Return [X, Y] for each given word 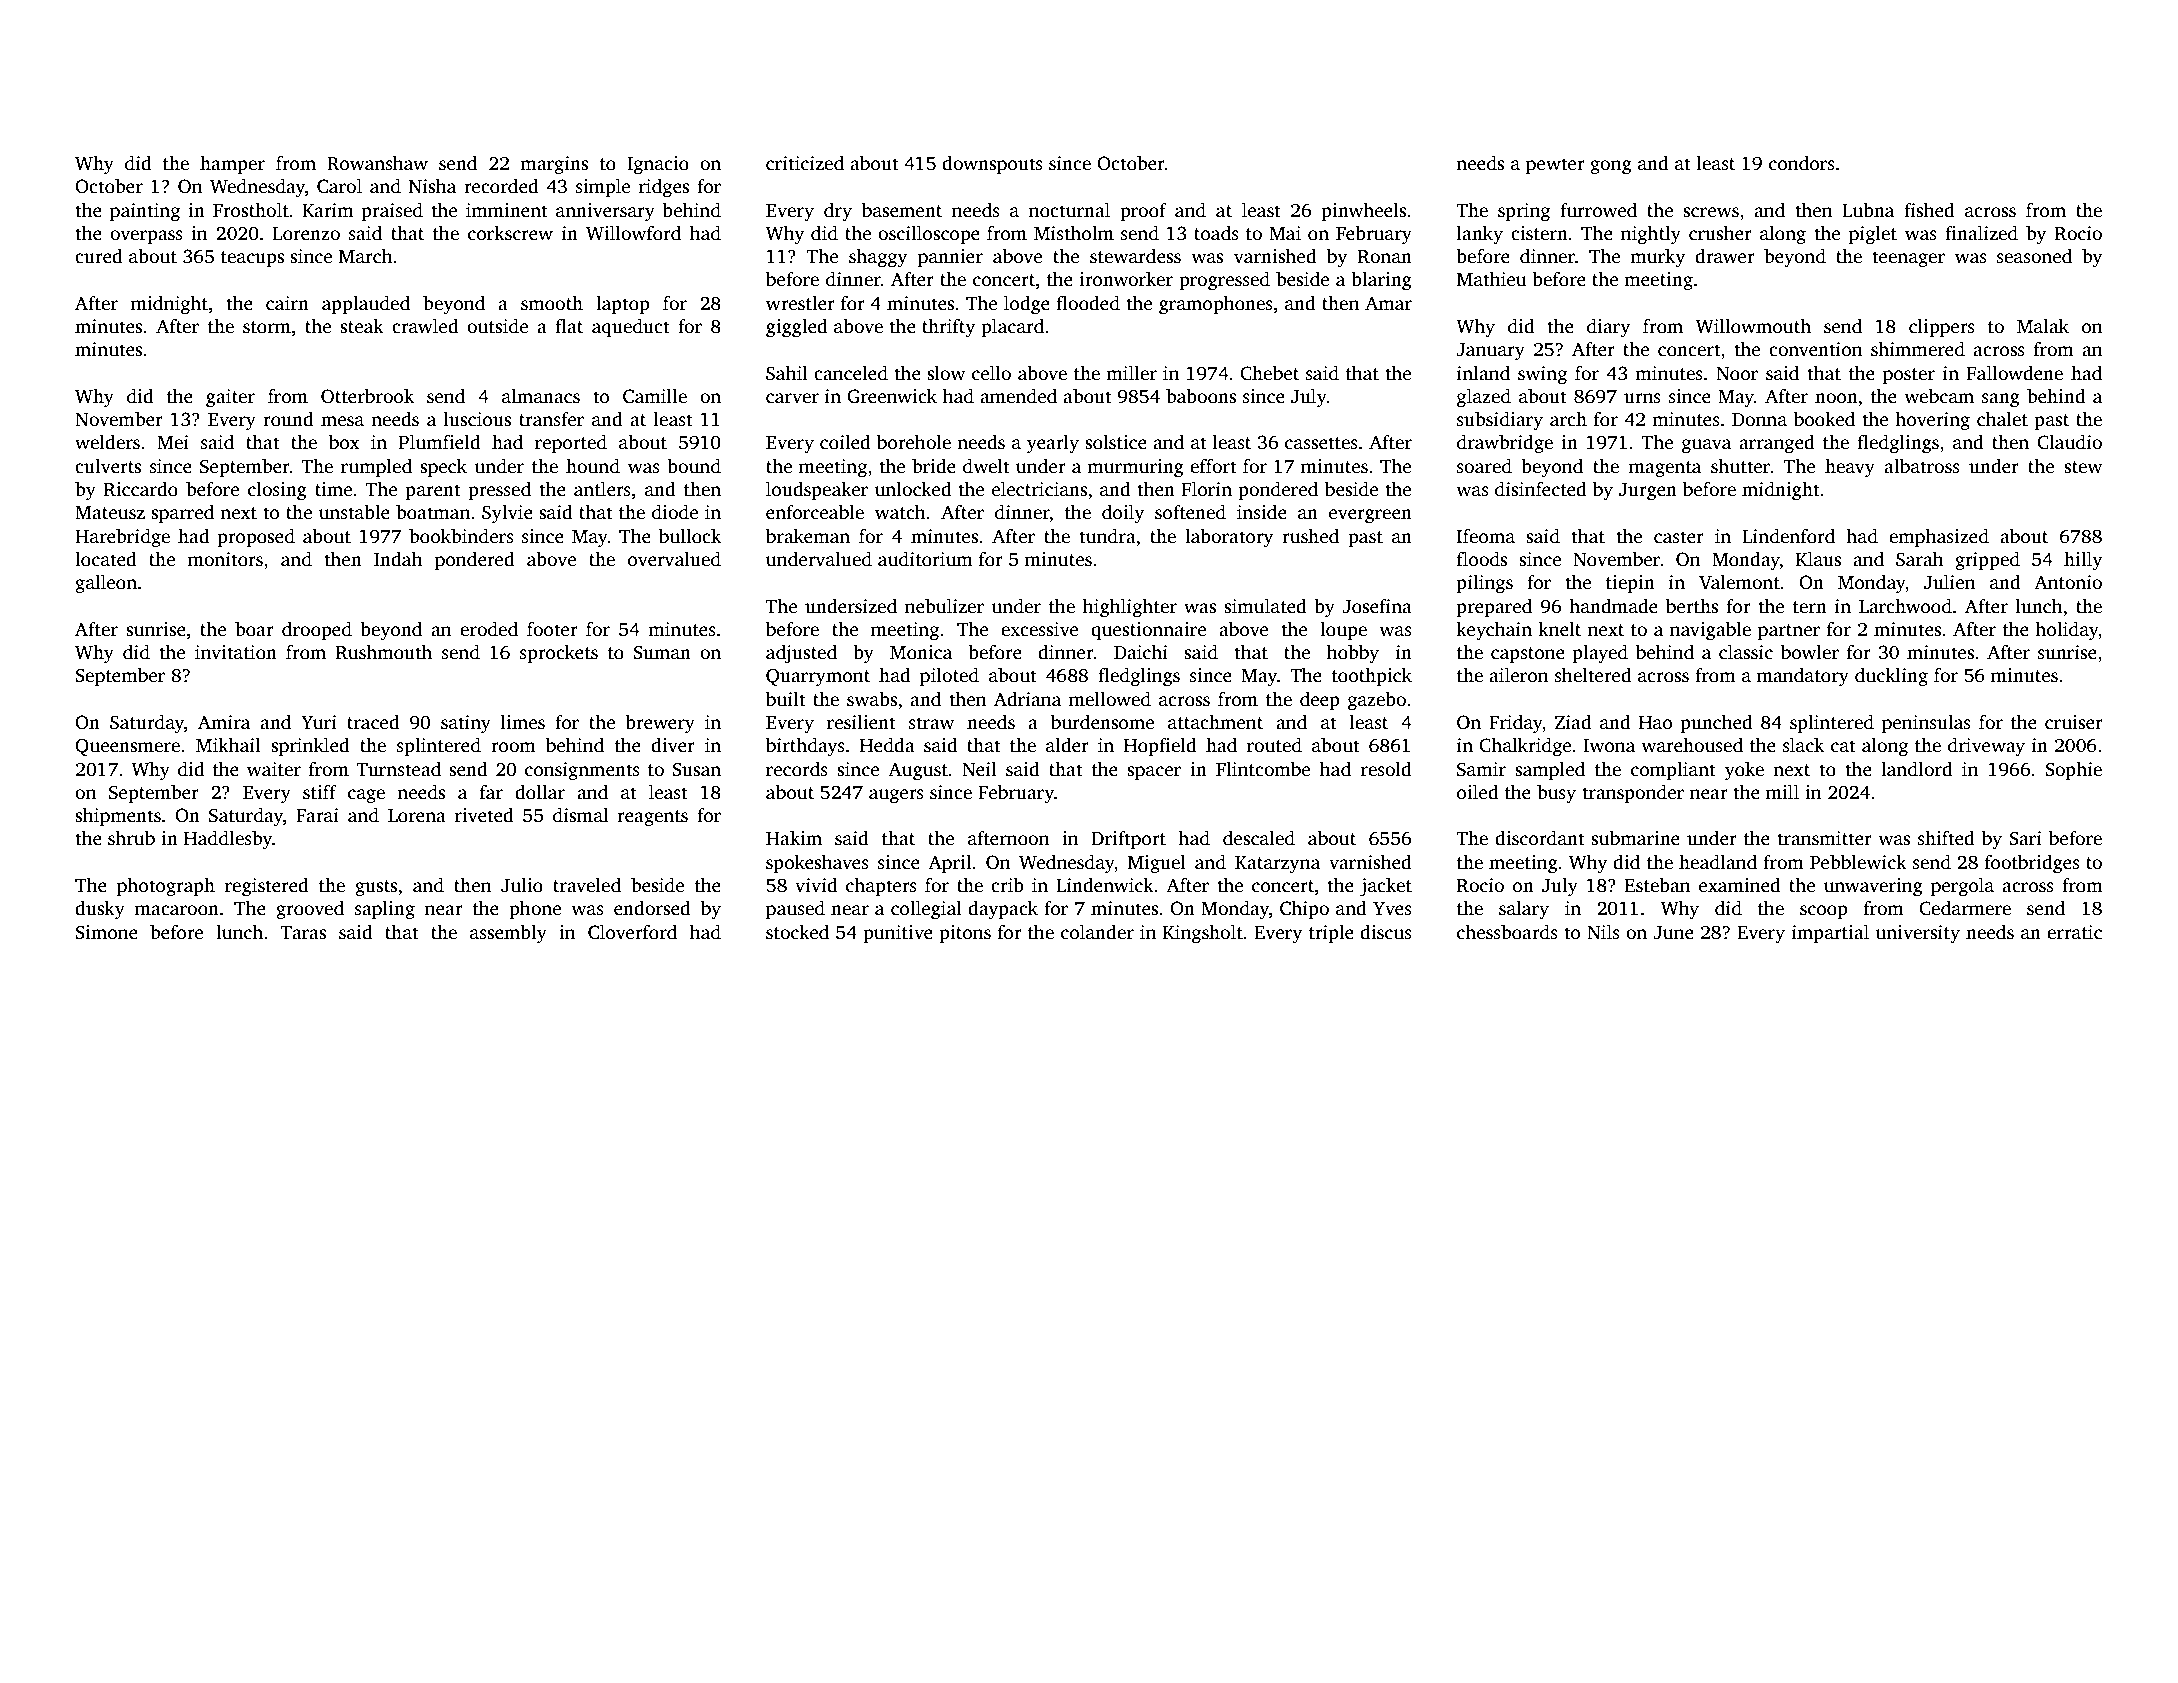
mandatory [1803, 677]
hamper [232, 165]
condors [1802, 163]
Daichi [1141, 652]
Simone [106, 932]
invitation [236, 652]
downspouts [992, 165]
